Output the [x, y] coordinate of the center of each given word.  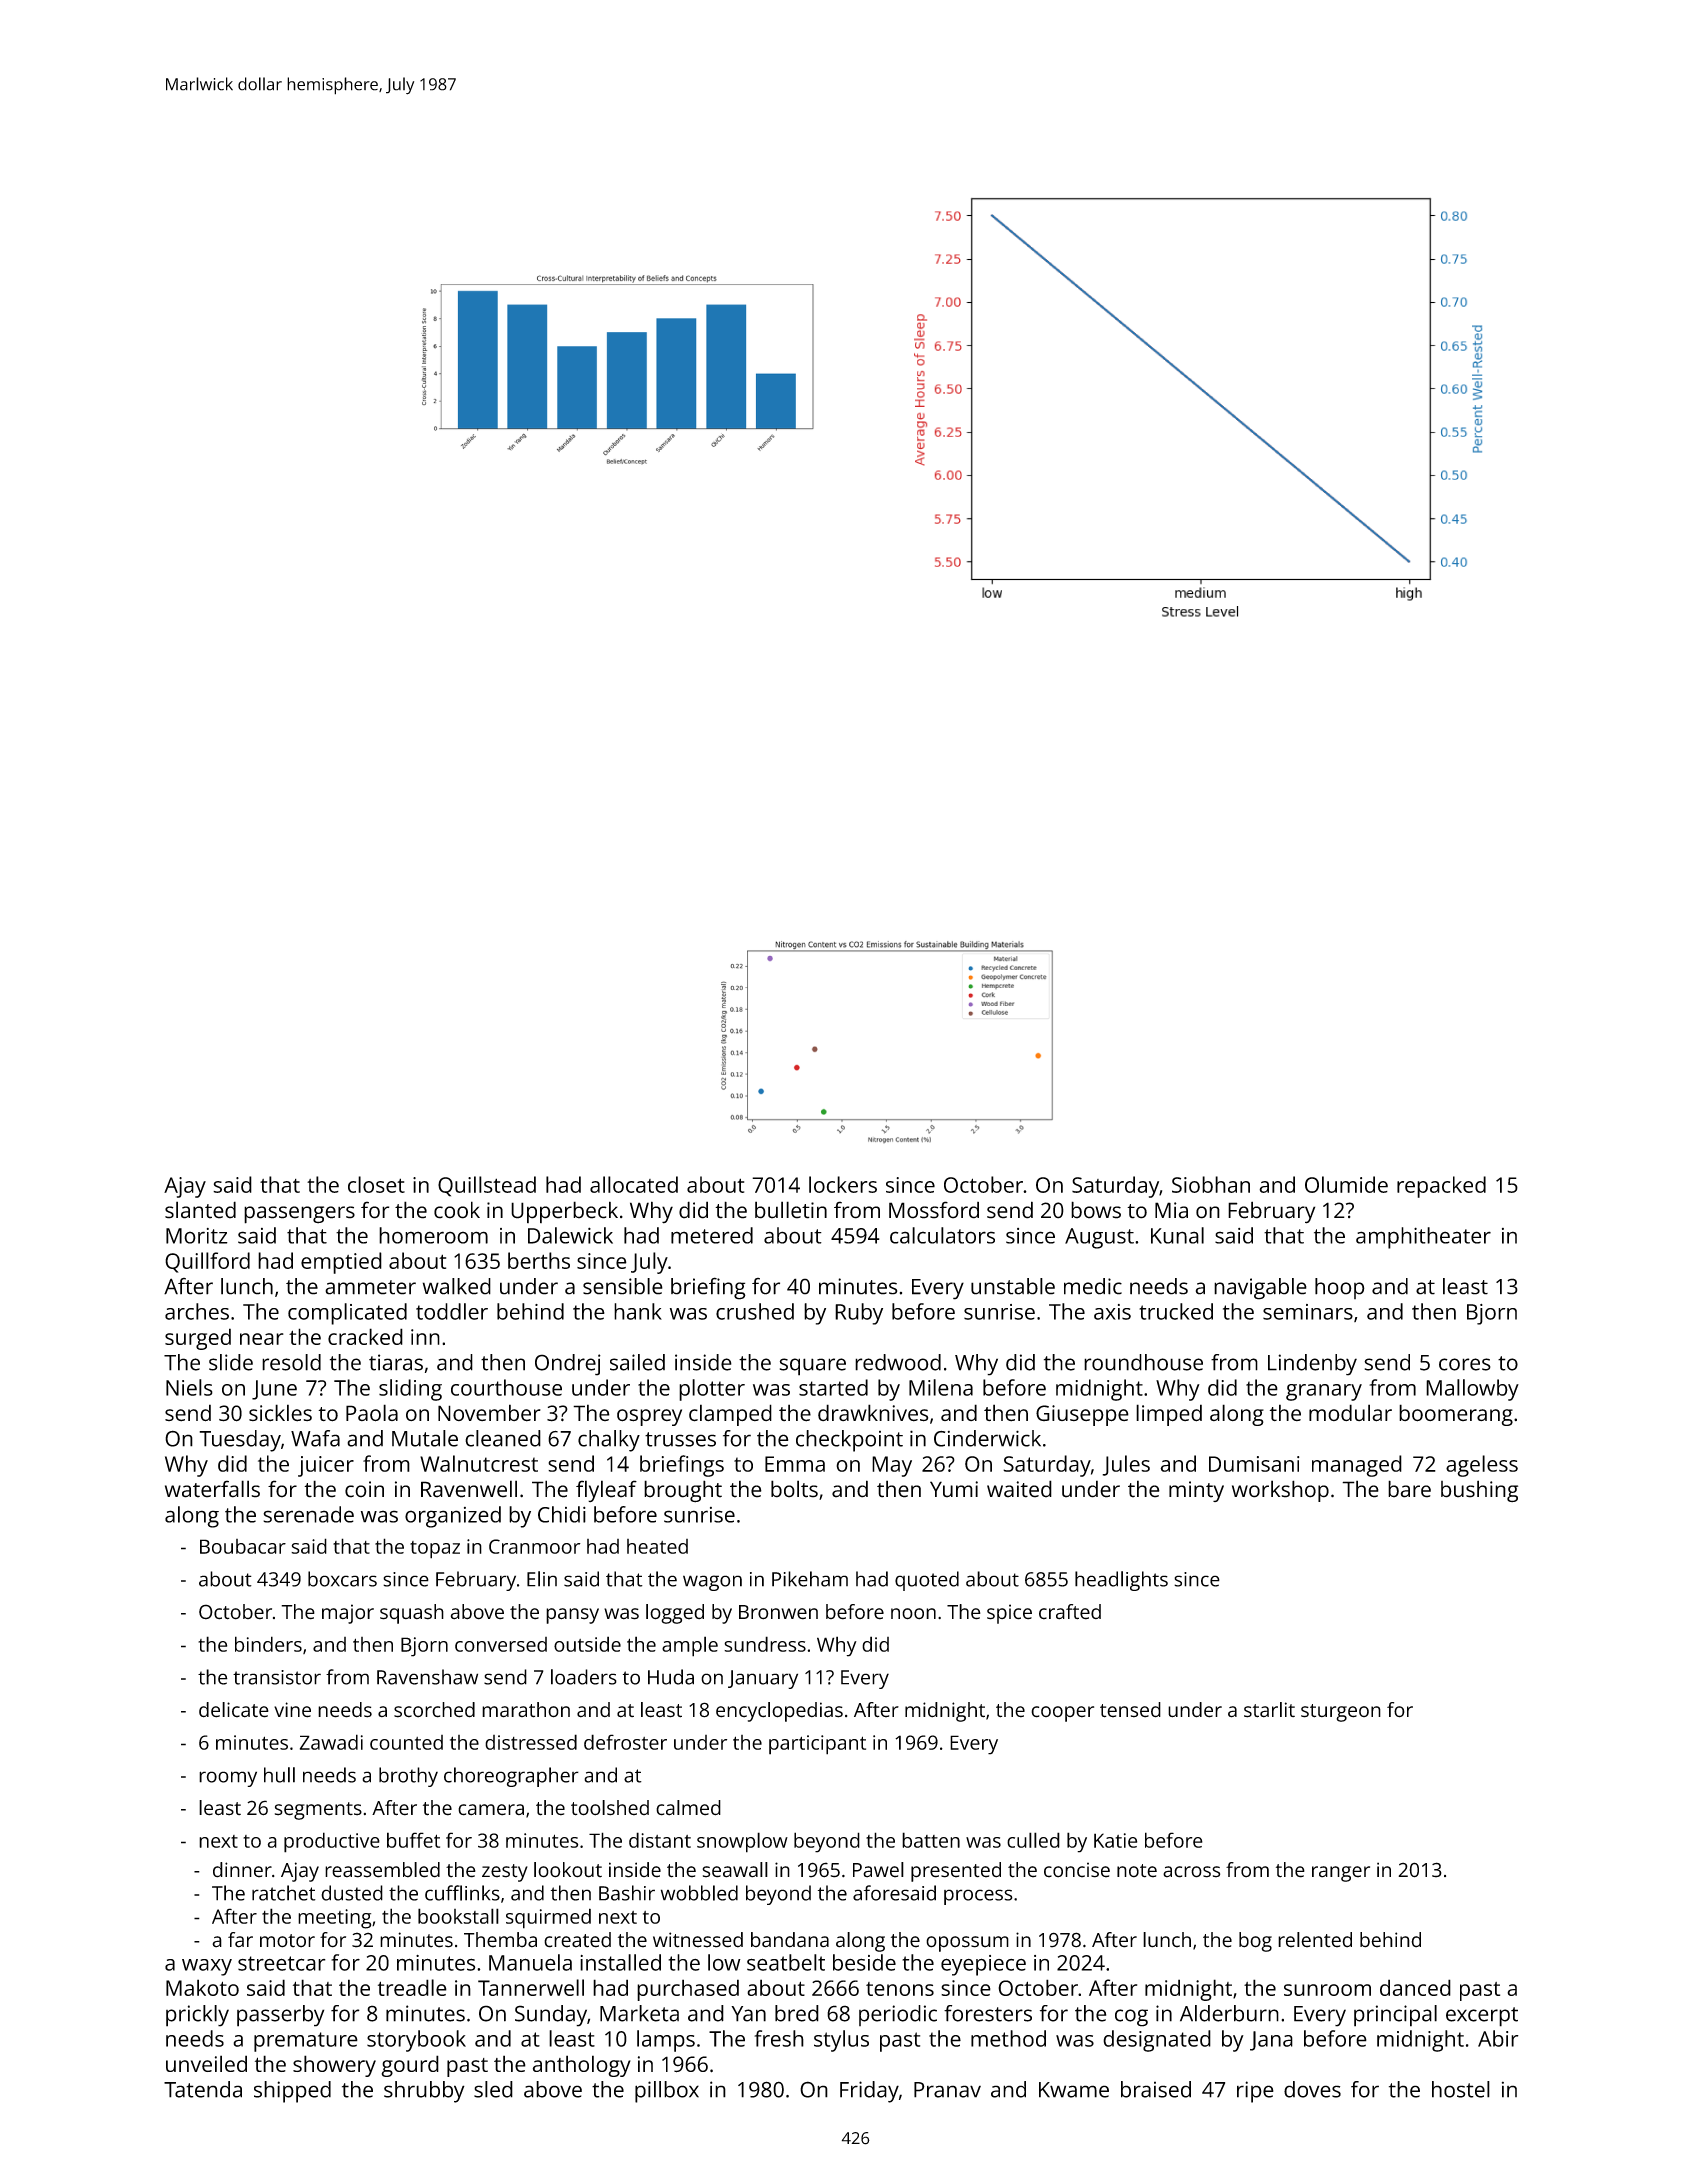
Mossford [934, 1210]
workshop [1280, 1491]
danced [1415, 1987]
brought [683, 1491]
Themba [500, 1940]
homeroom [433, 1235]
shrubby [424, 2092]
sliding [410, 1390]
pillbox [667, 2092]
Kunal [1177, 1235]
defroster [625, 1742]
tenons [900, 1989]
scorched [434, 1710]
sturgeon [1341, 1713]
